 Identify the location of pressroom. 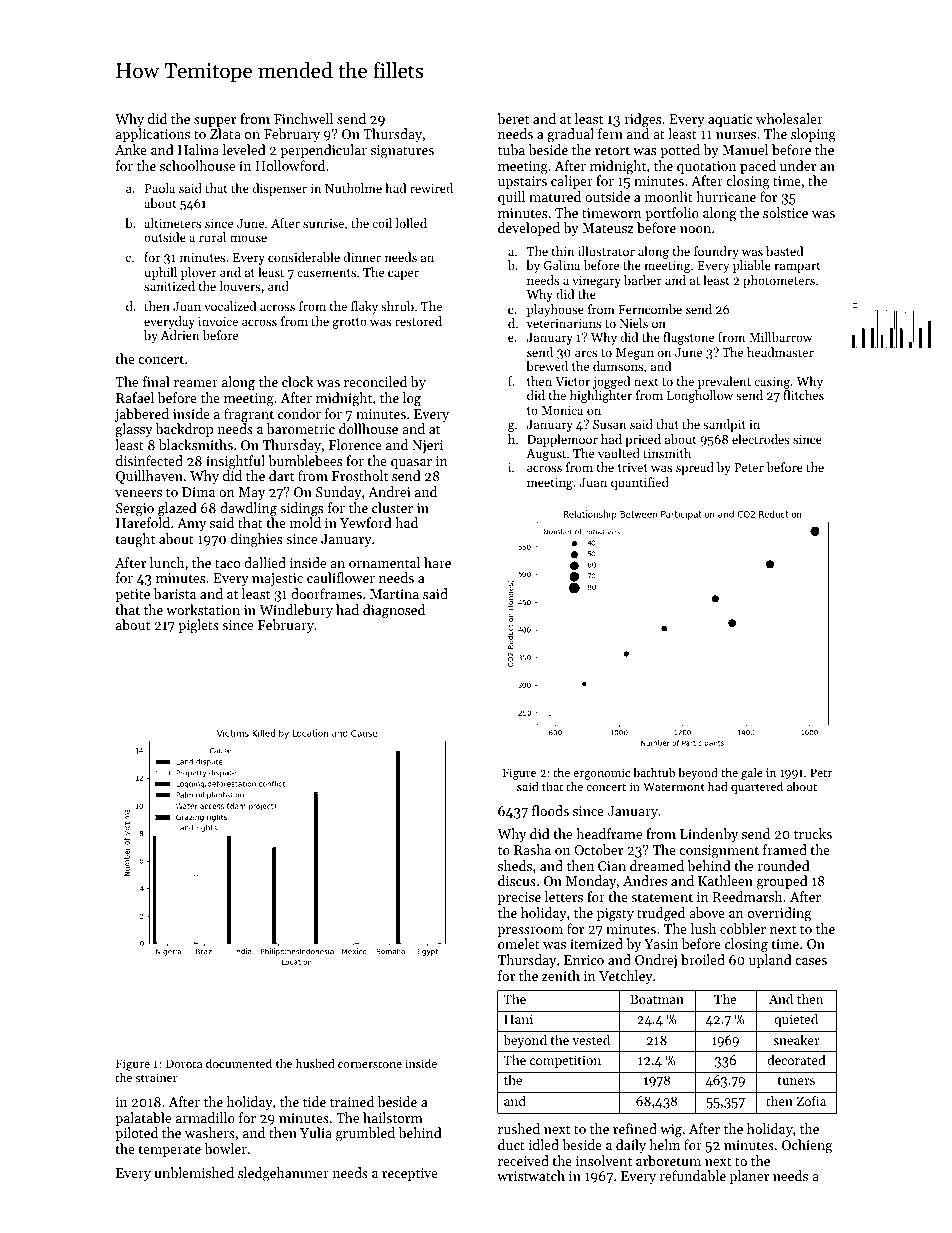
(530, 932).
